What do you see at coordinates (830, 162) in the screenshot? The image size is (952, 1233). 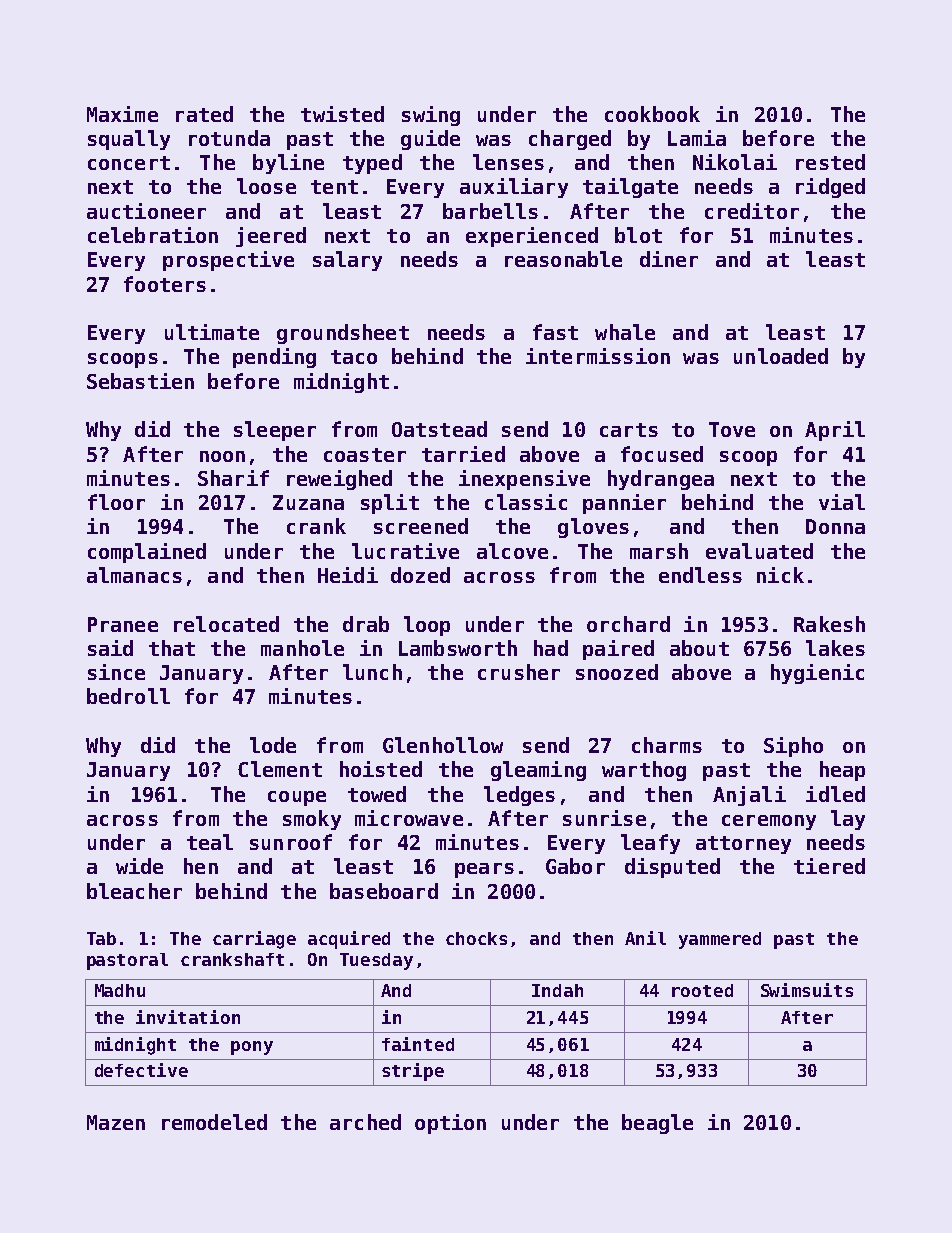 I see `rested` at bounding box center [830, 162].
